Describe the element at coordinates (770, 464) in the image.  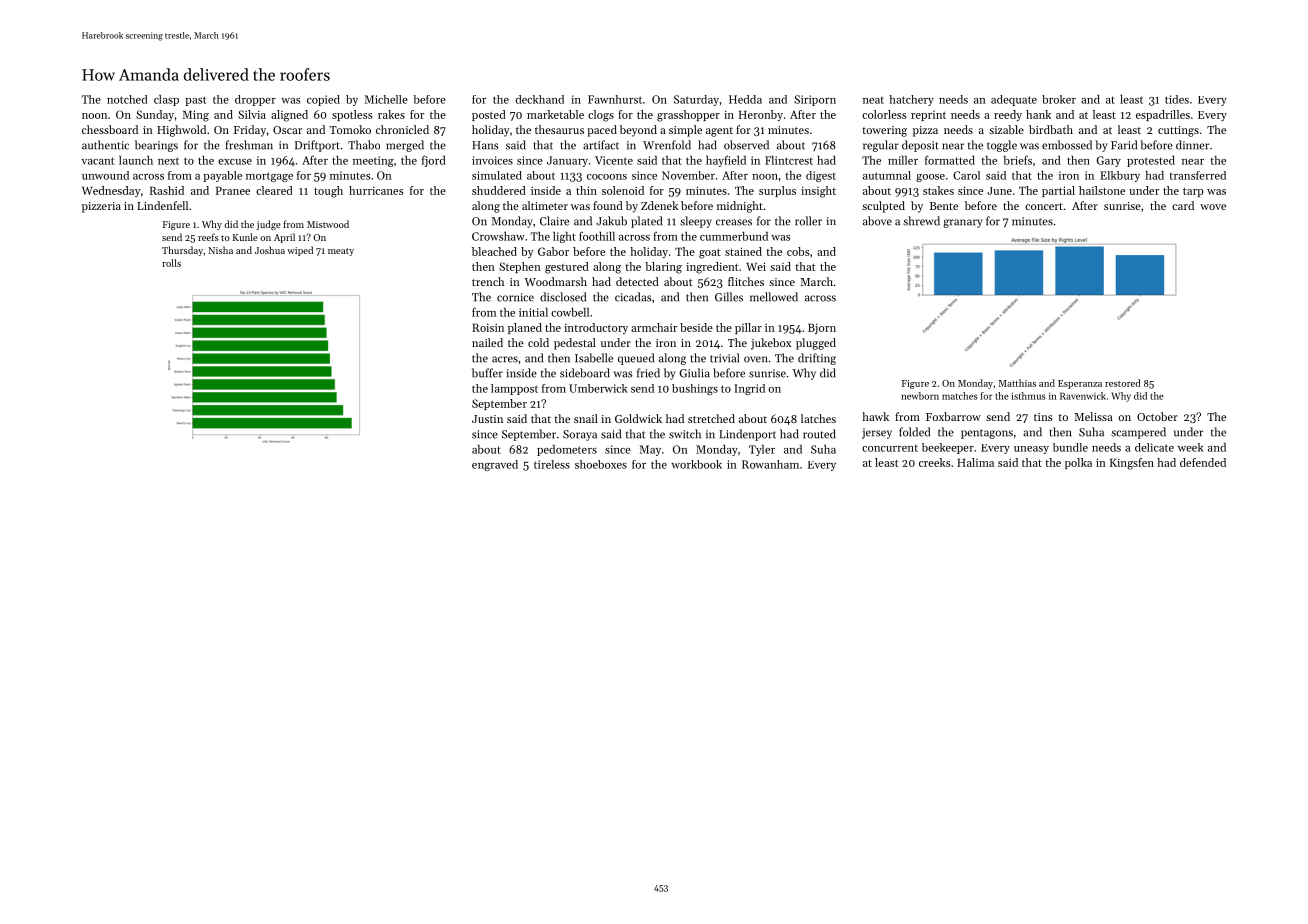
I see `Rowanham` at that location.
